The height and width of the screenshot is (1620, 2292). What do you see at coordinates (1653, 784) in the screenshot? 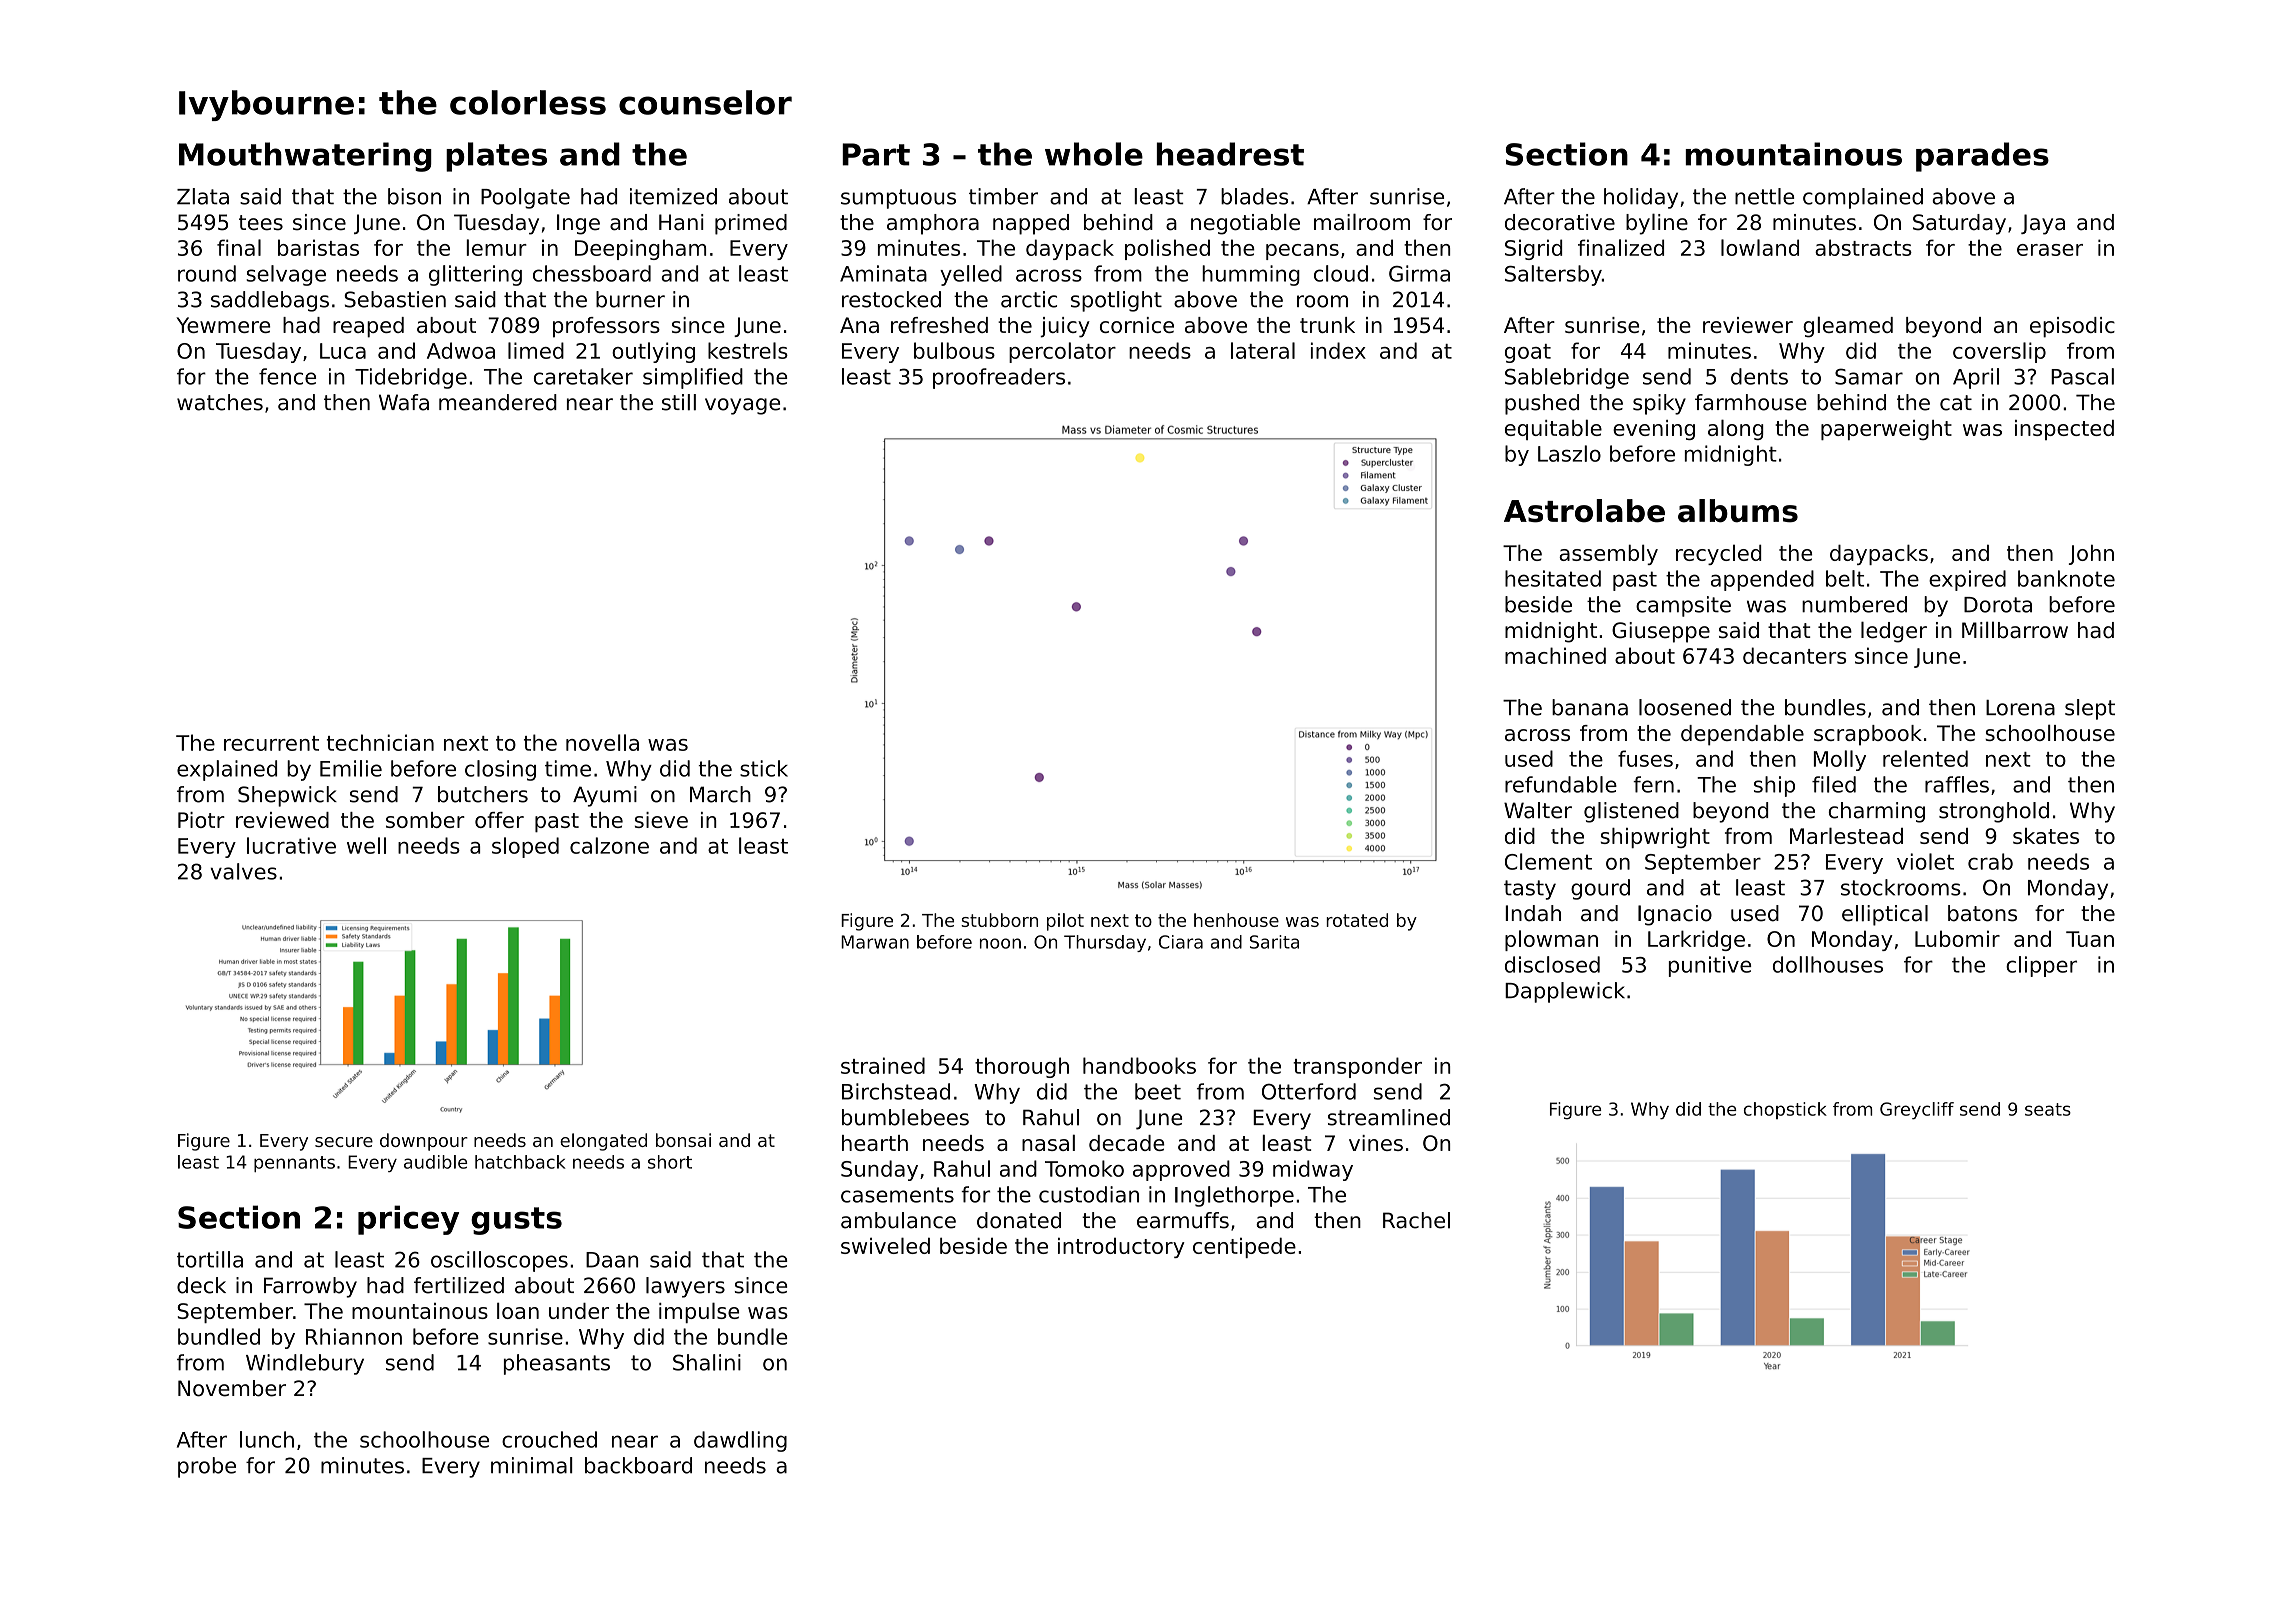
I see `fern` at bounding box center [1653, 784].
